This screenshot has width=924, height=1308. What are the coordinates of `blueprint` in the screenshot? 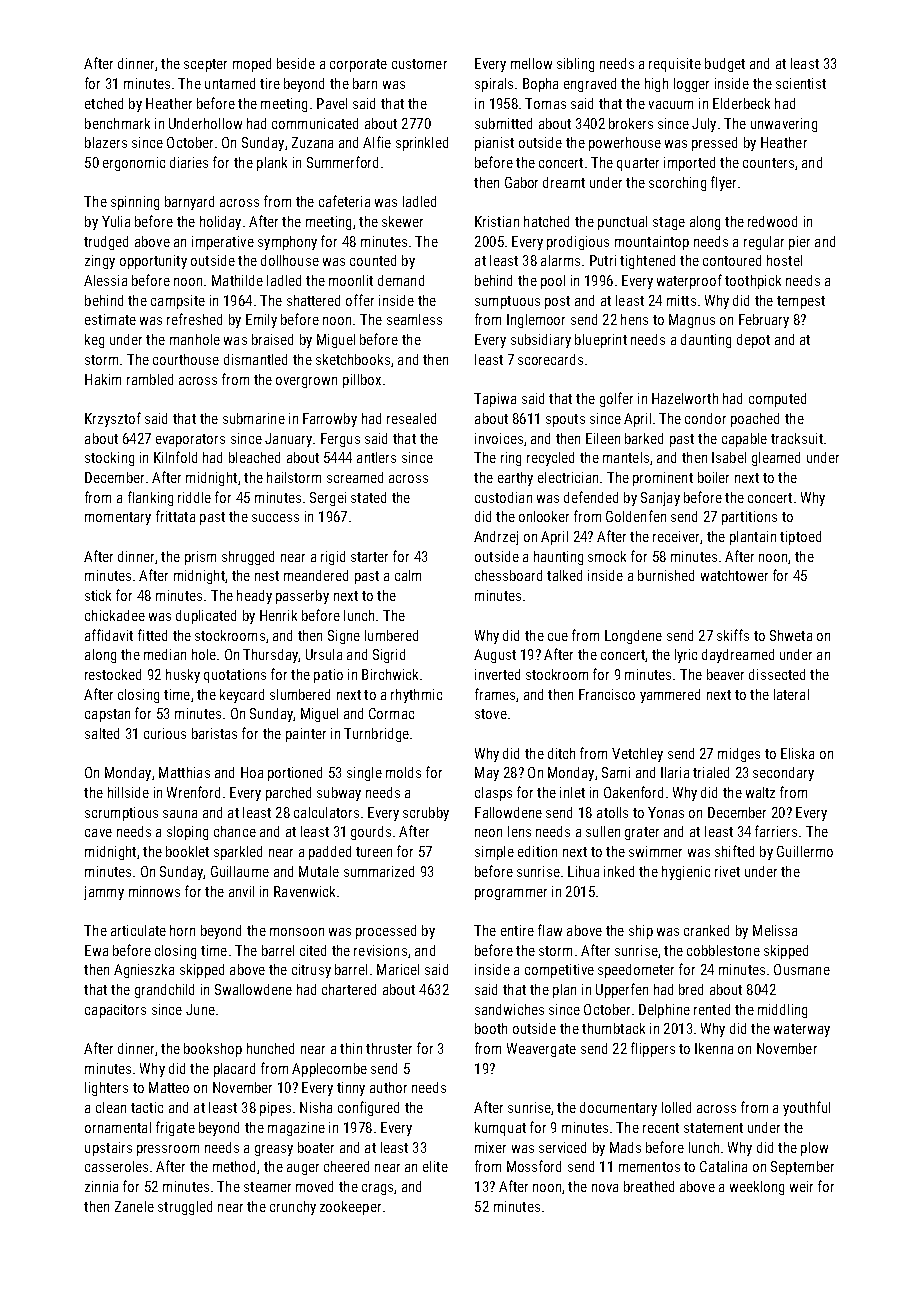 It's located at (601, 341).
